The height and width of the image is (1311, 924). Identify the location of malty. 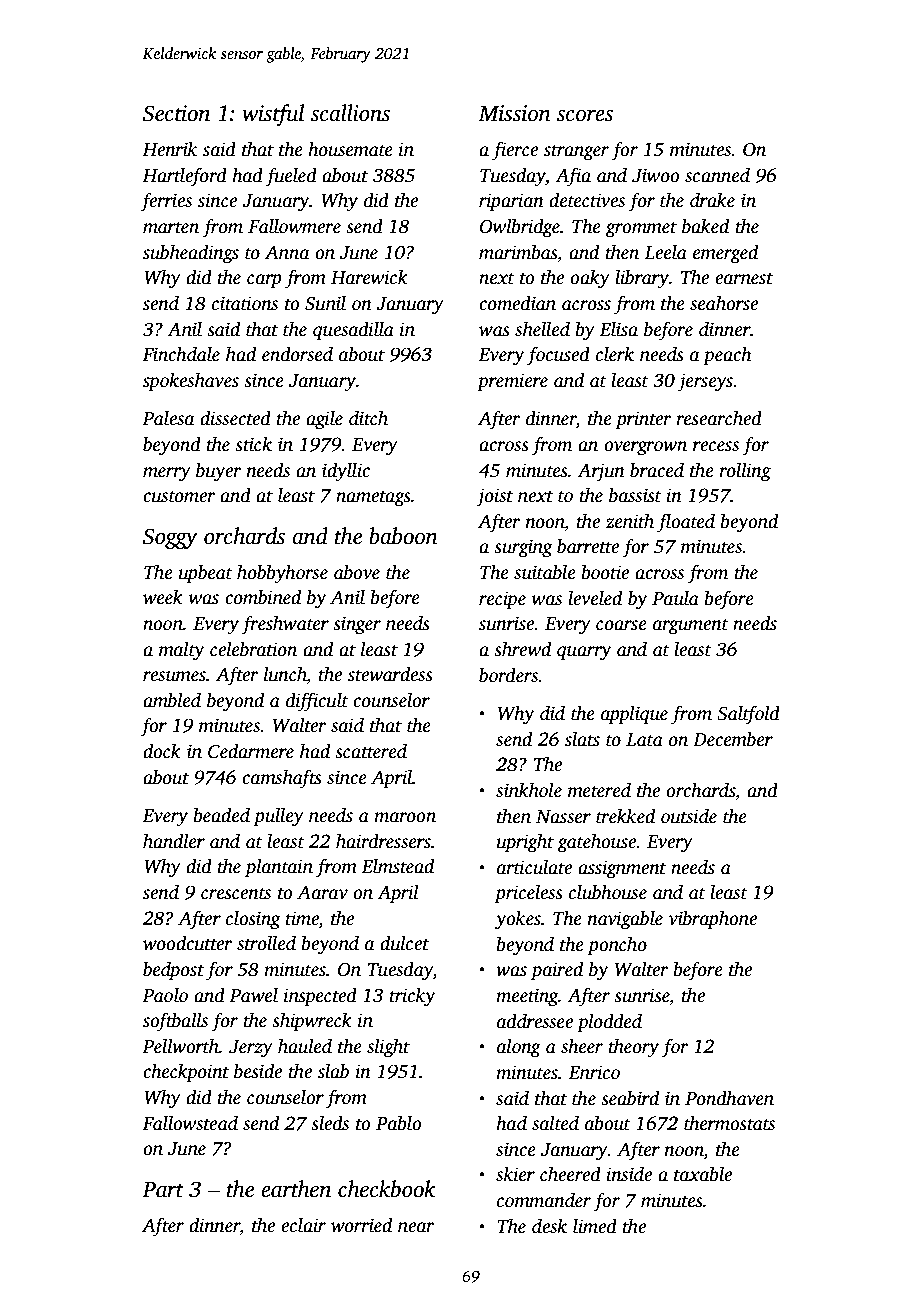
(182, 651).
